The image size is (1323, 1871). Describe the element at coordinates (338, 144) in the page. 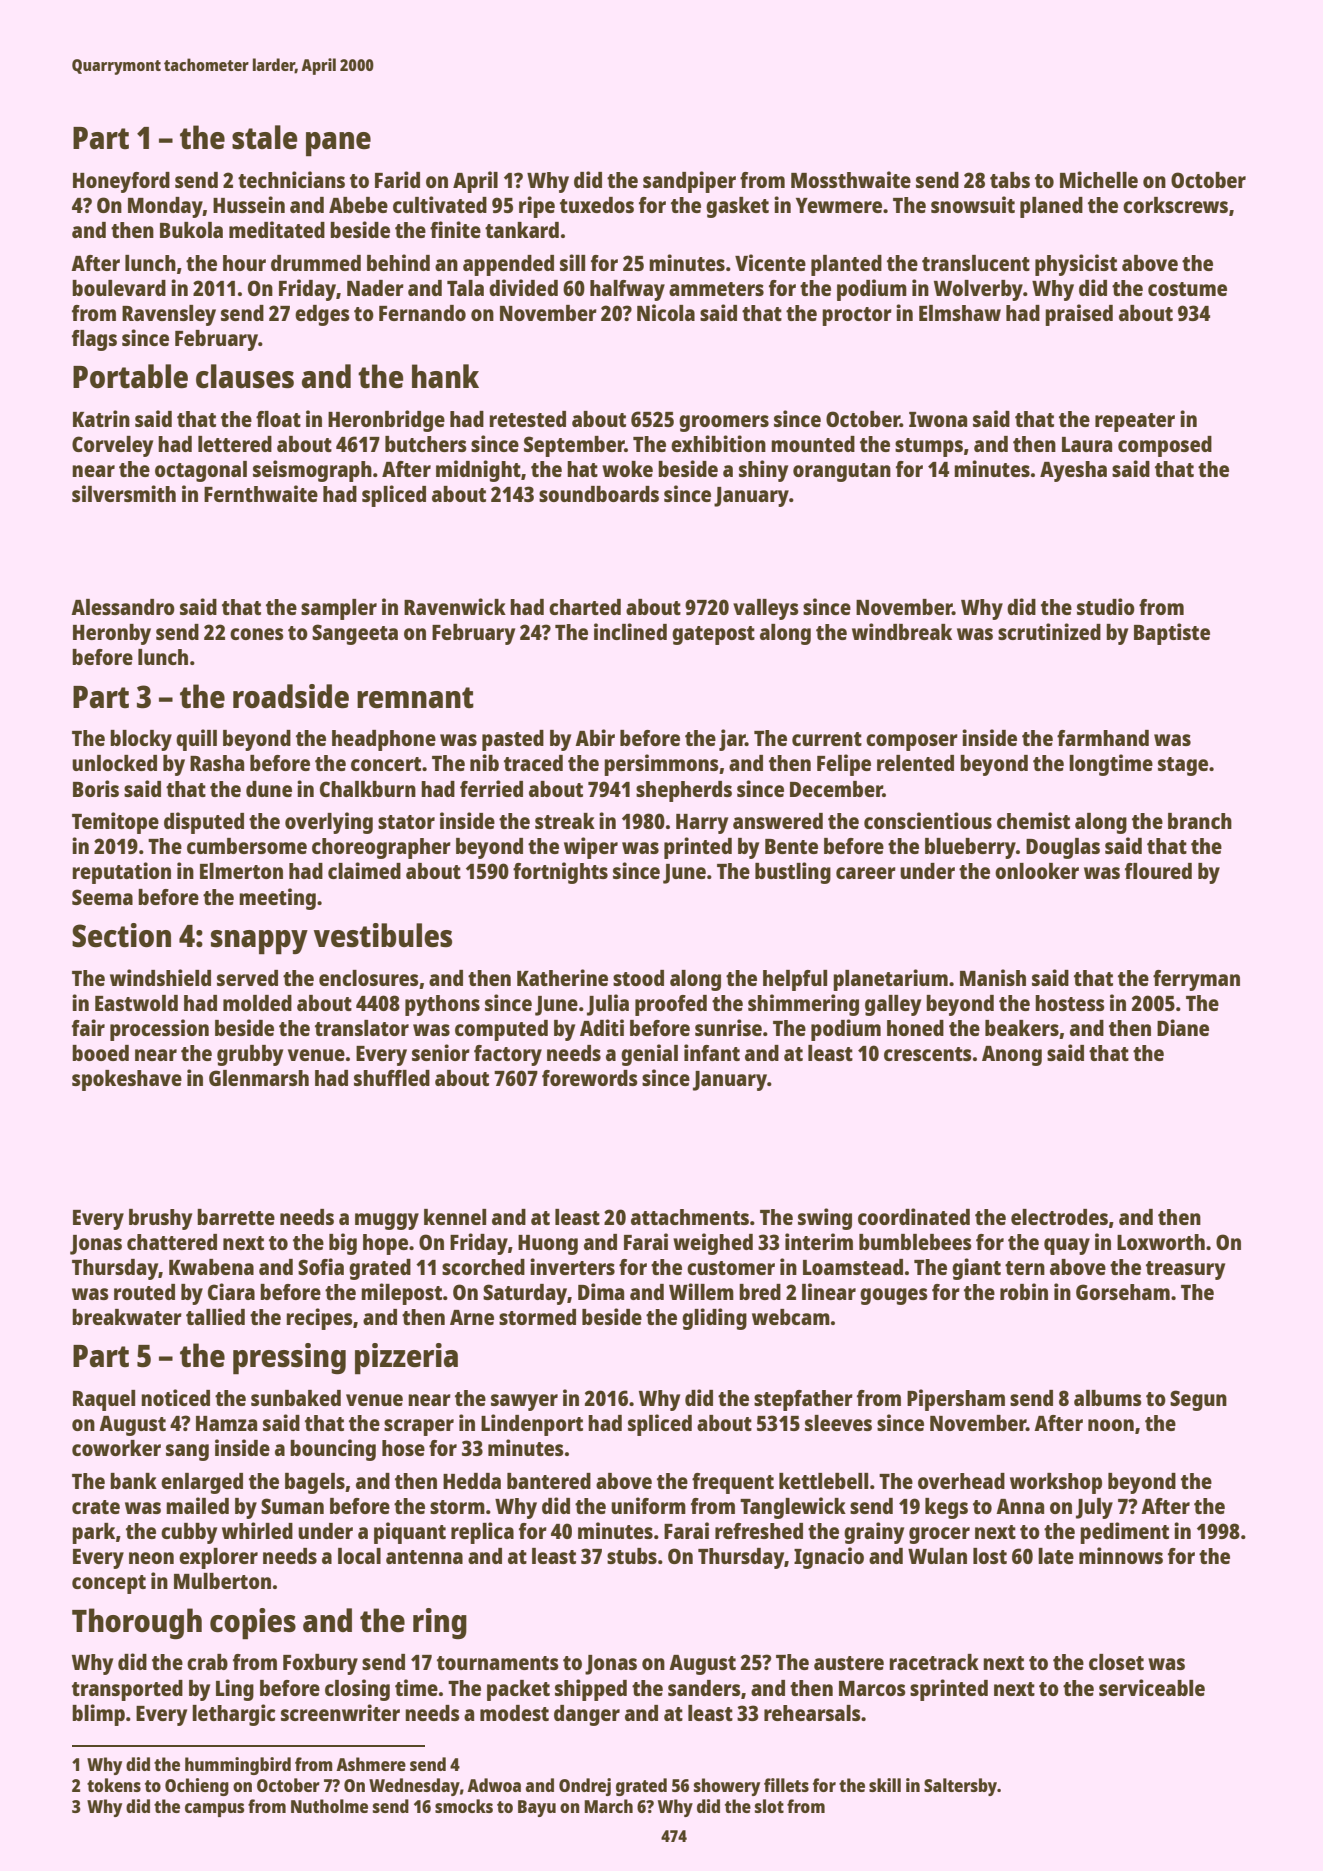

I see `pane` at that location.
